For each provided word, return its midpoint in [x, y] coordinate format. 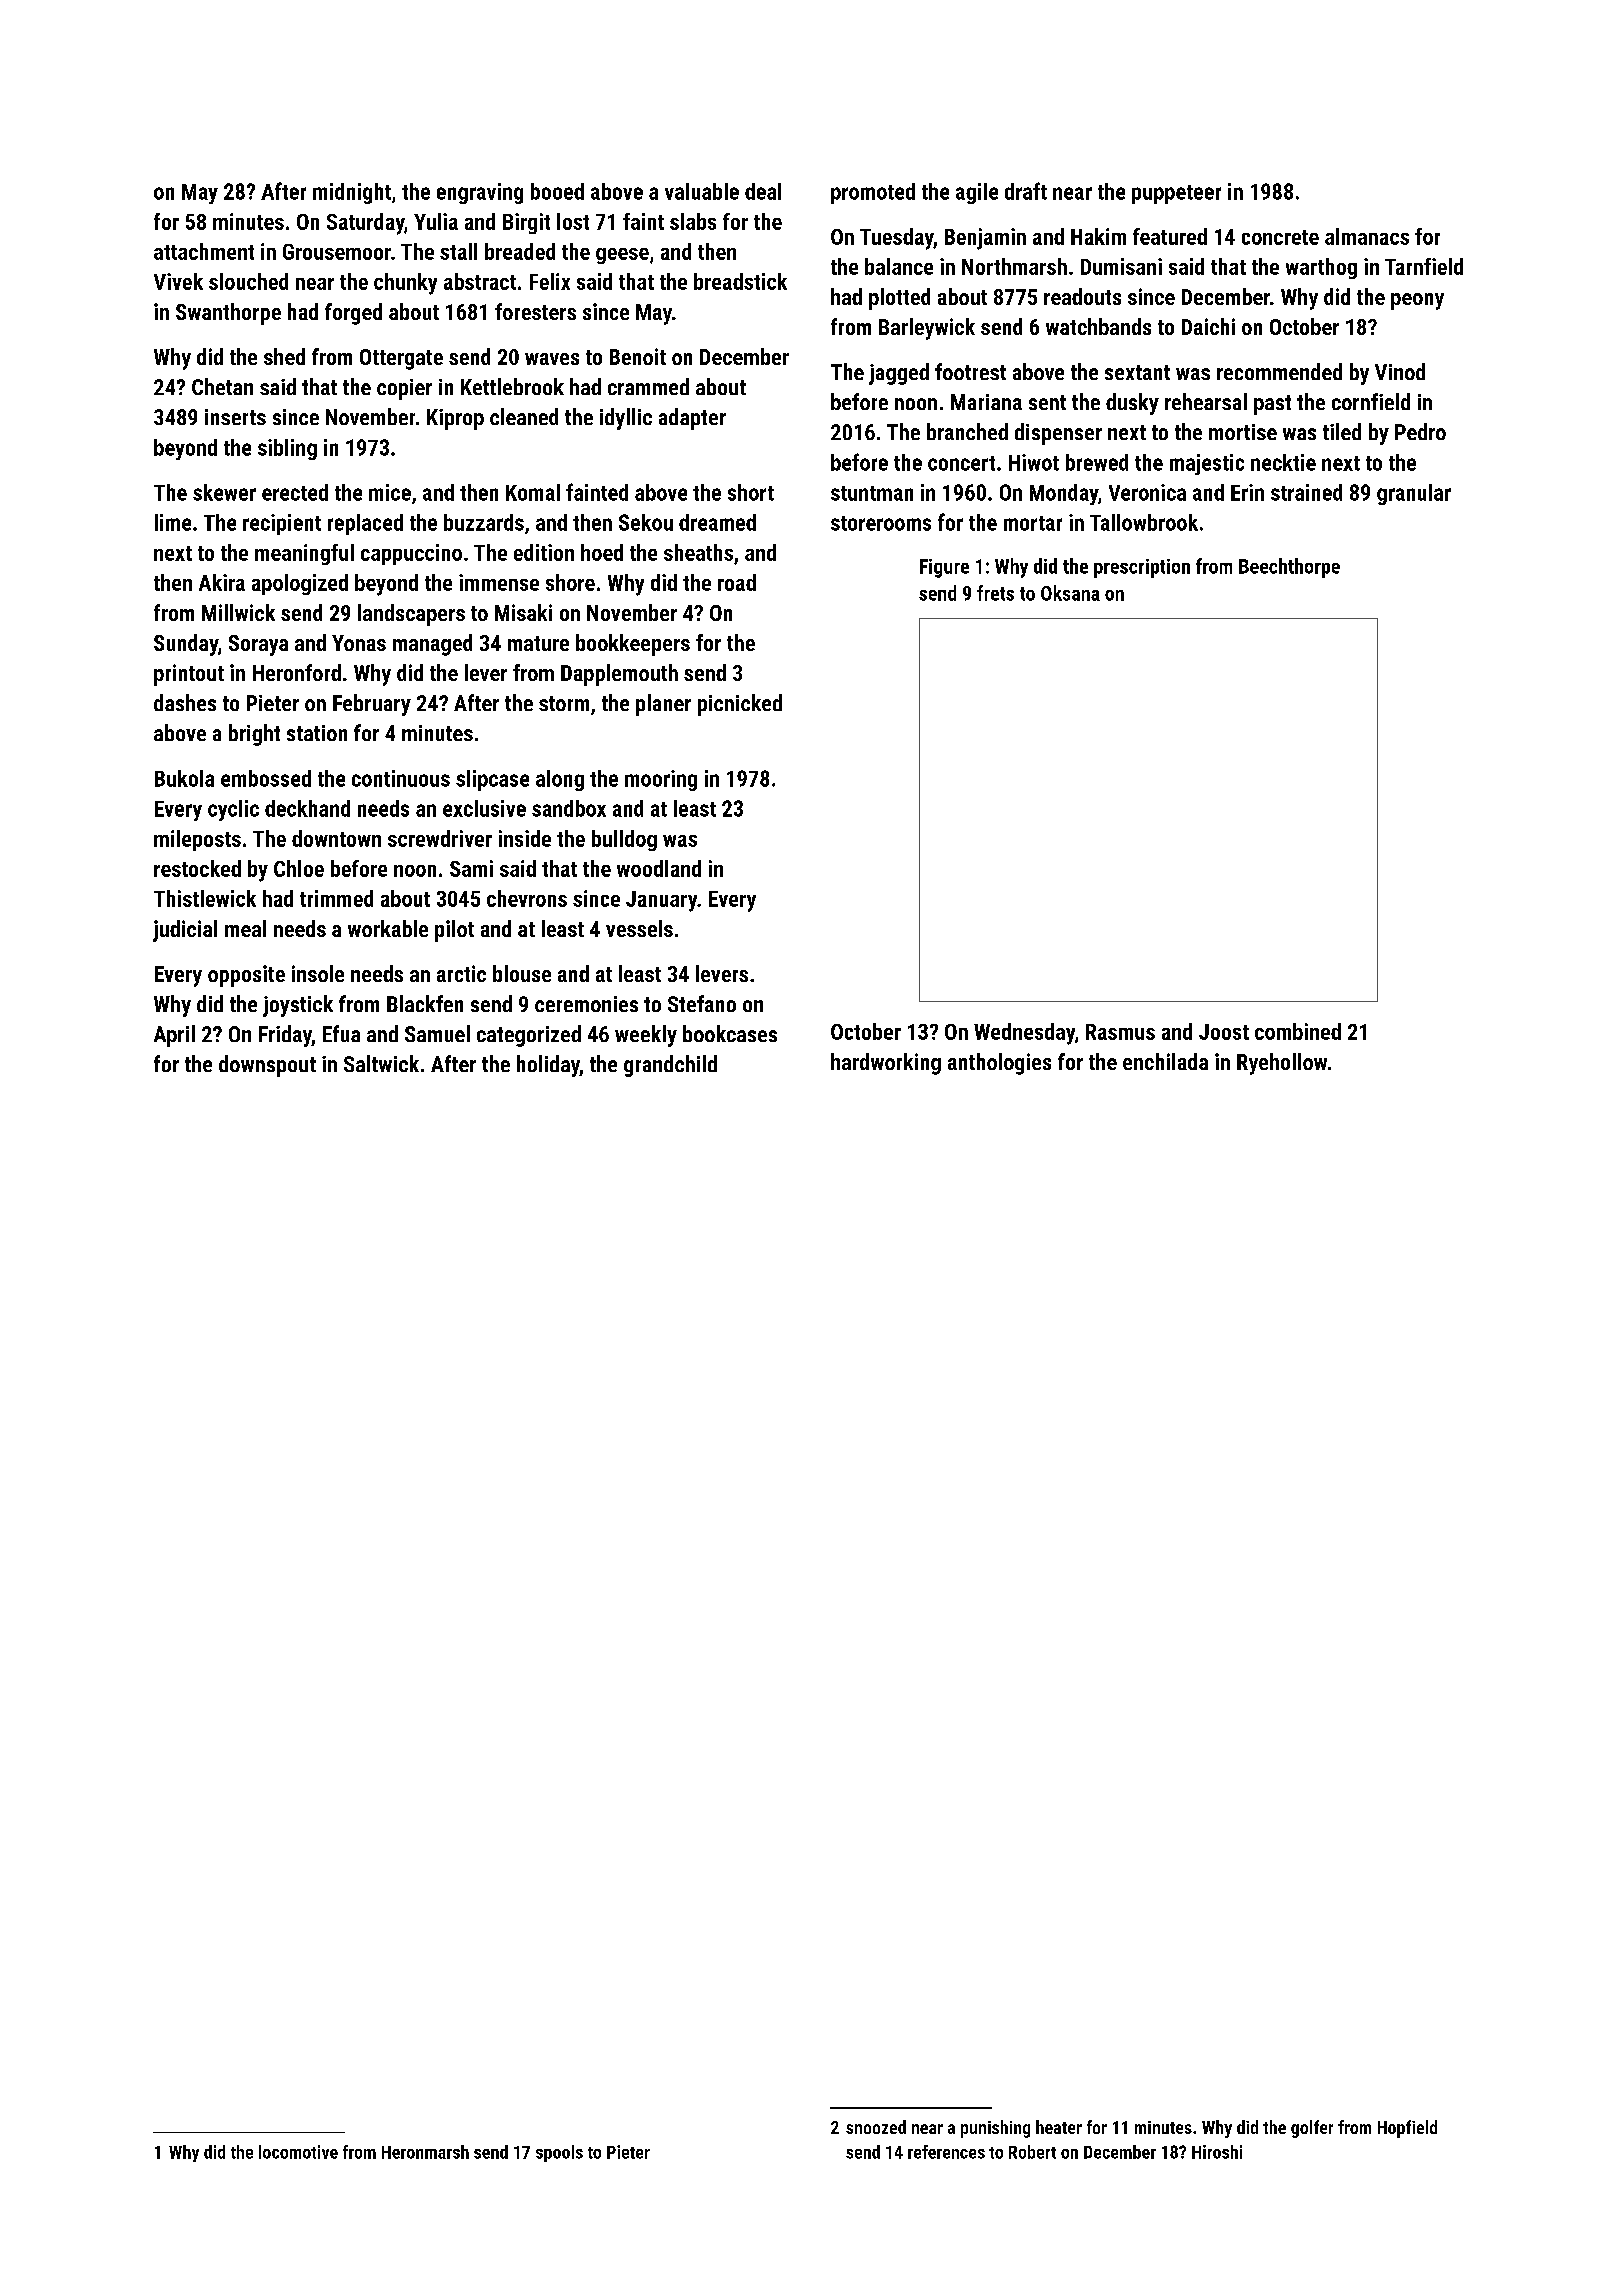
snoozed [876, 2127]
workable [388, 928]
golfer [1312, 2129]
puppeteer [1176, 194]
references [946, 2152]
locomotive [298, 2152]
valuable [702, 191]
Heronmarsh [425, 2152]
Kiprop [455, 419]
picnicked [740, 705]
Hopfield [1407, 2129]
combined [1298, 1031]
